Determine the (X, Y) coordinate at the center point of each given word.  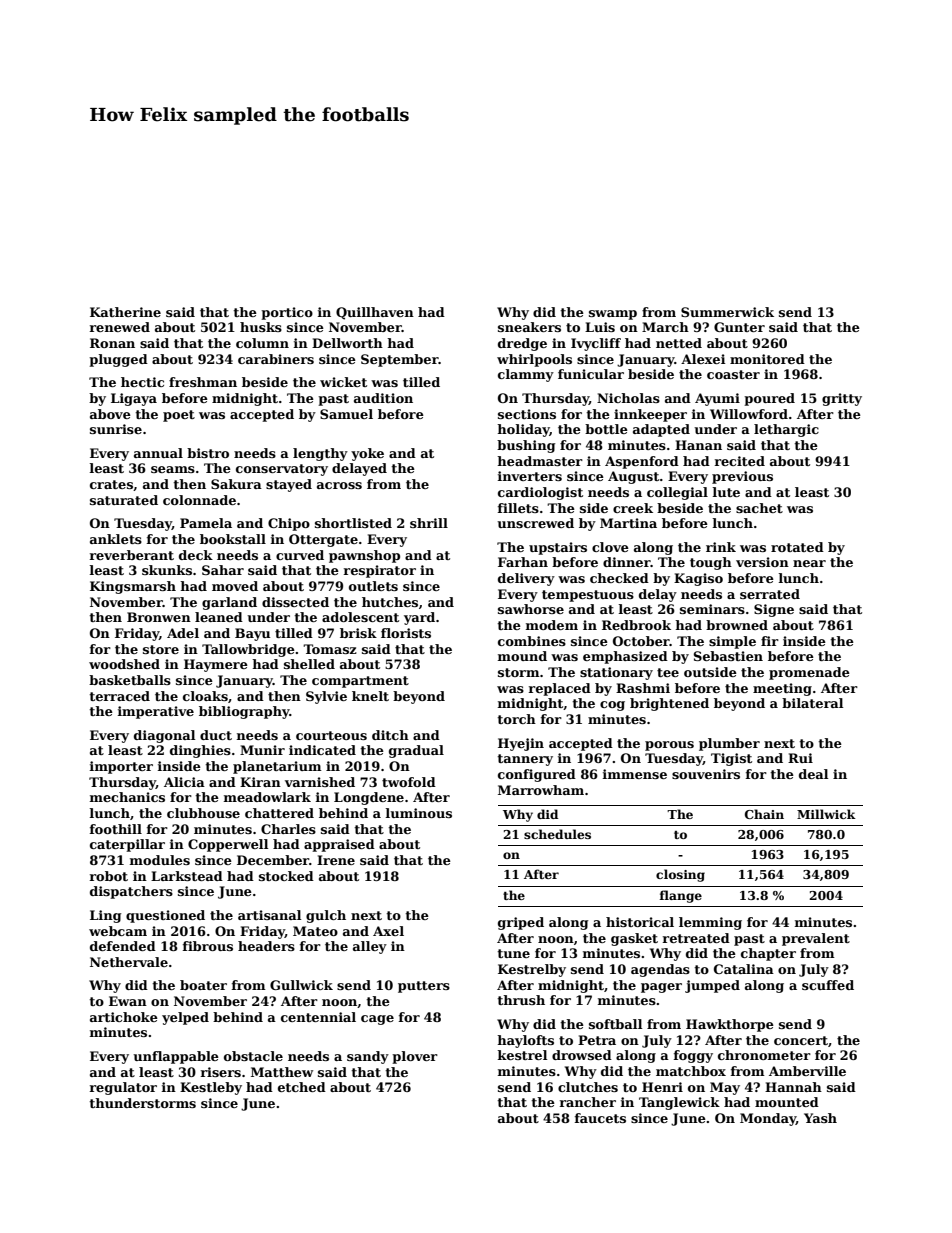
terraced (119, 696)
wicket (343, 382)
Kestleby (211, 1088)
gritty (842, 399)
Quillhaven (375, 313)
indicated (322, 750)
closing (680, 875)
